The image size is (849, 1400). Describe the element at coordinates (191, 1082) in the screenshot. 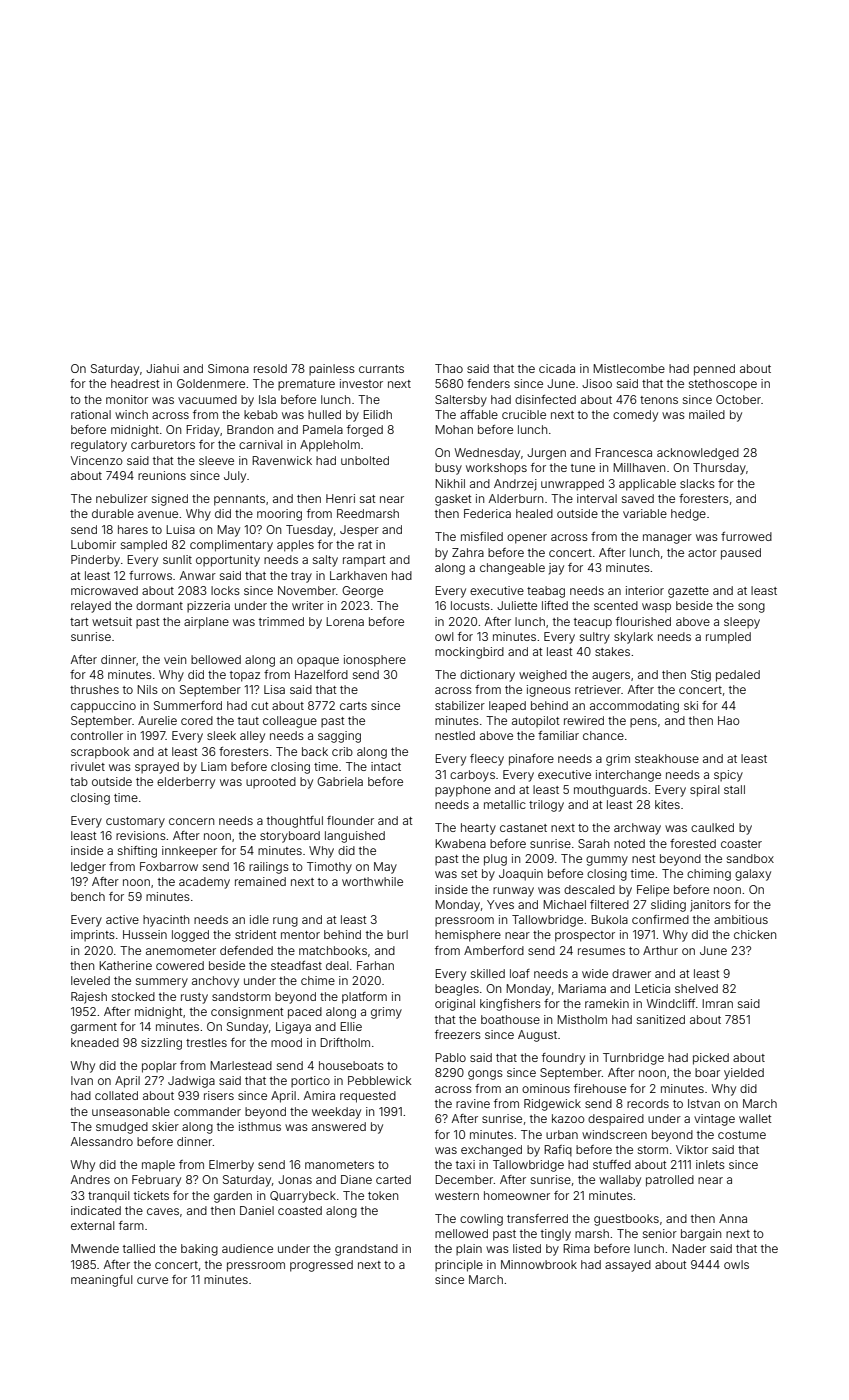

I see `Jadwiga` at that location.
